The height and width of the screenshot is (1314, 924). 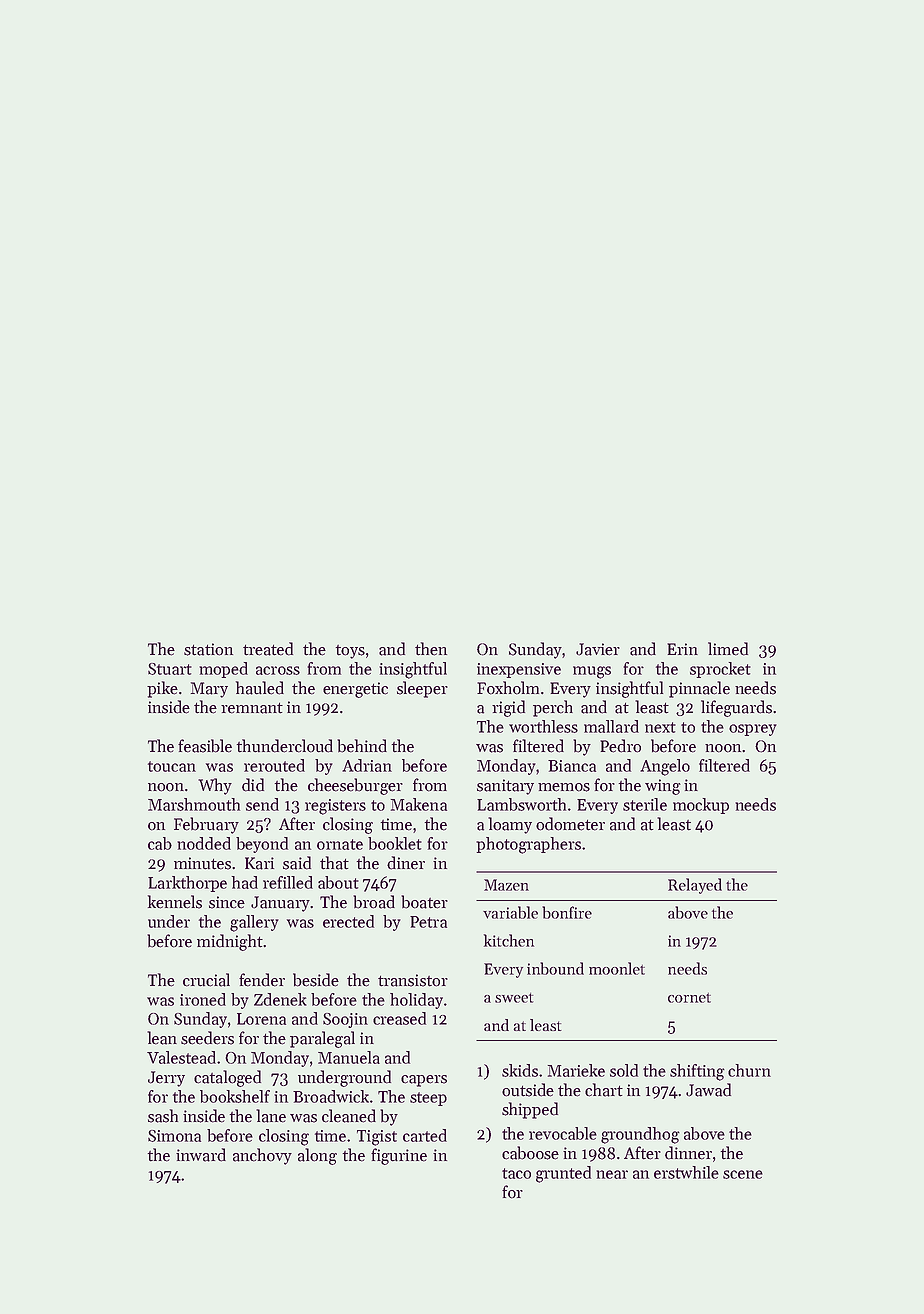 I want to click on lifeguards, so click(x=736, y=708).
